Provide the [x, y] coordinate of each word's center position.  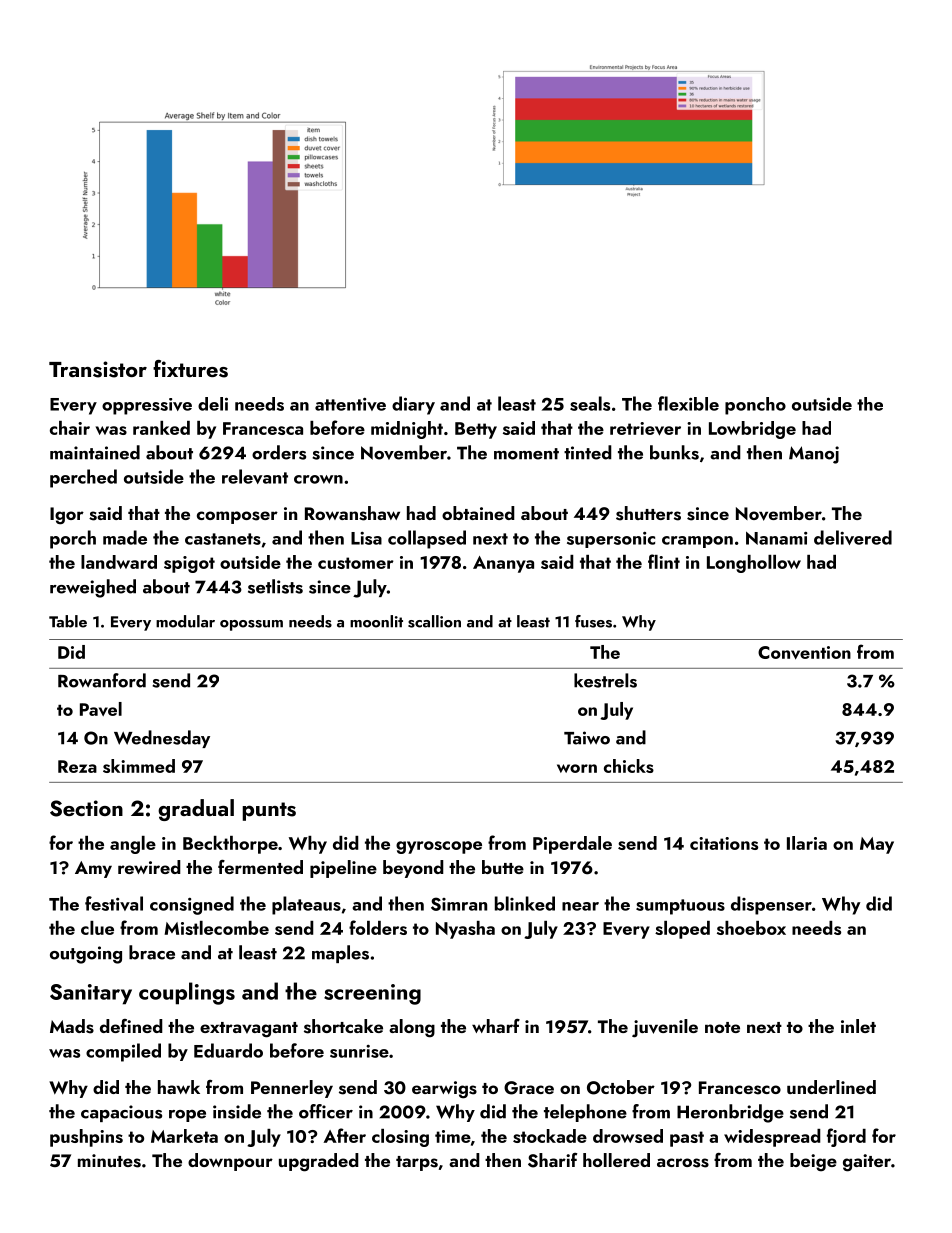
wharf [496, 1026]
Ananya [503, 564]
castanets [223, 539]
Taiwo [587, 738]
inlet [858, 1026]
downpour [230, 1162]
